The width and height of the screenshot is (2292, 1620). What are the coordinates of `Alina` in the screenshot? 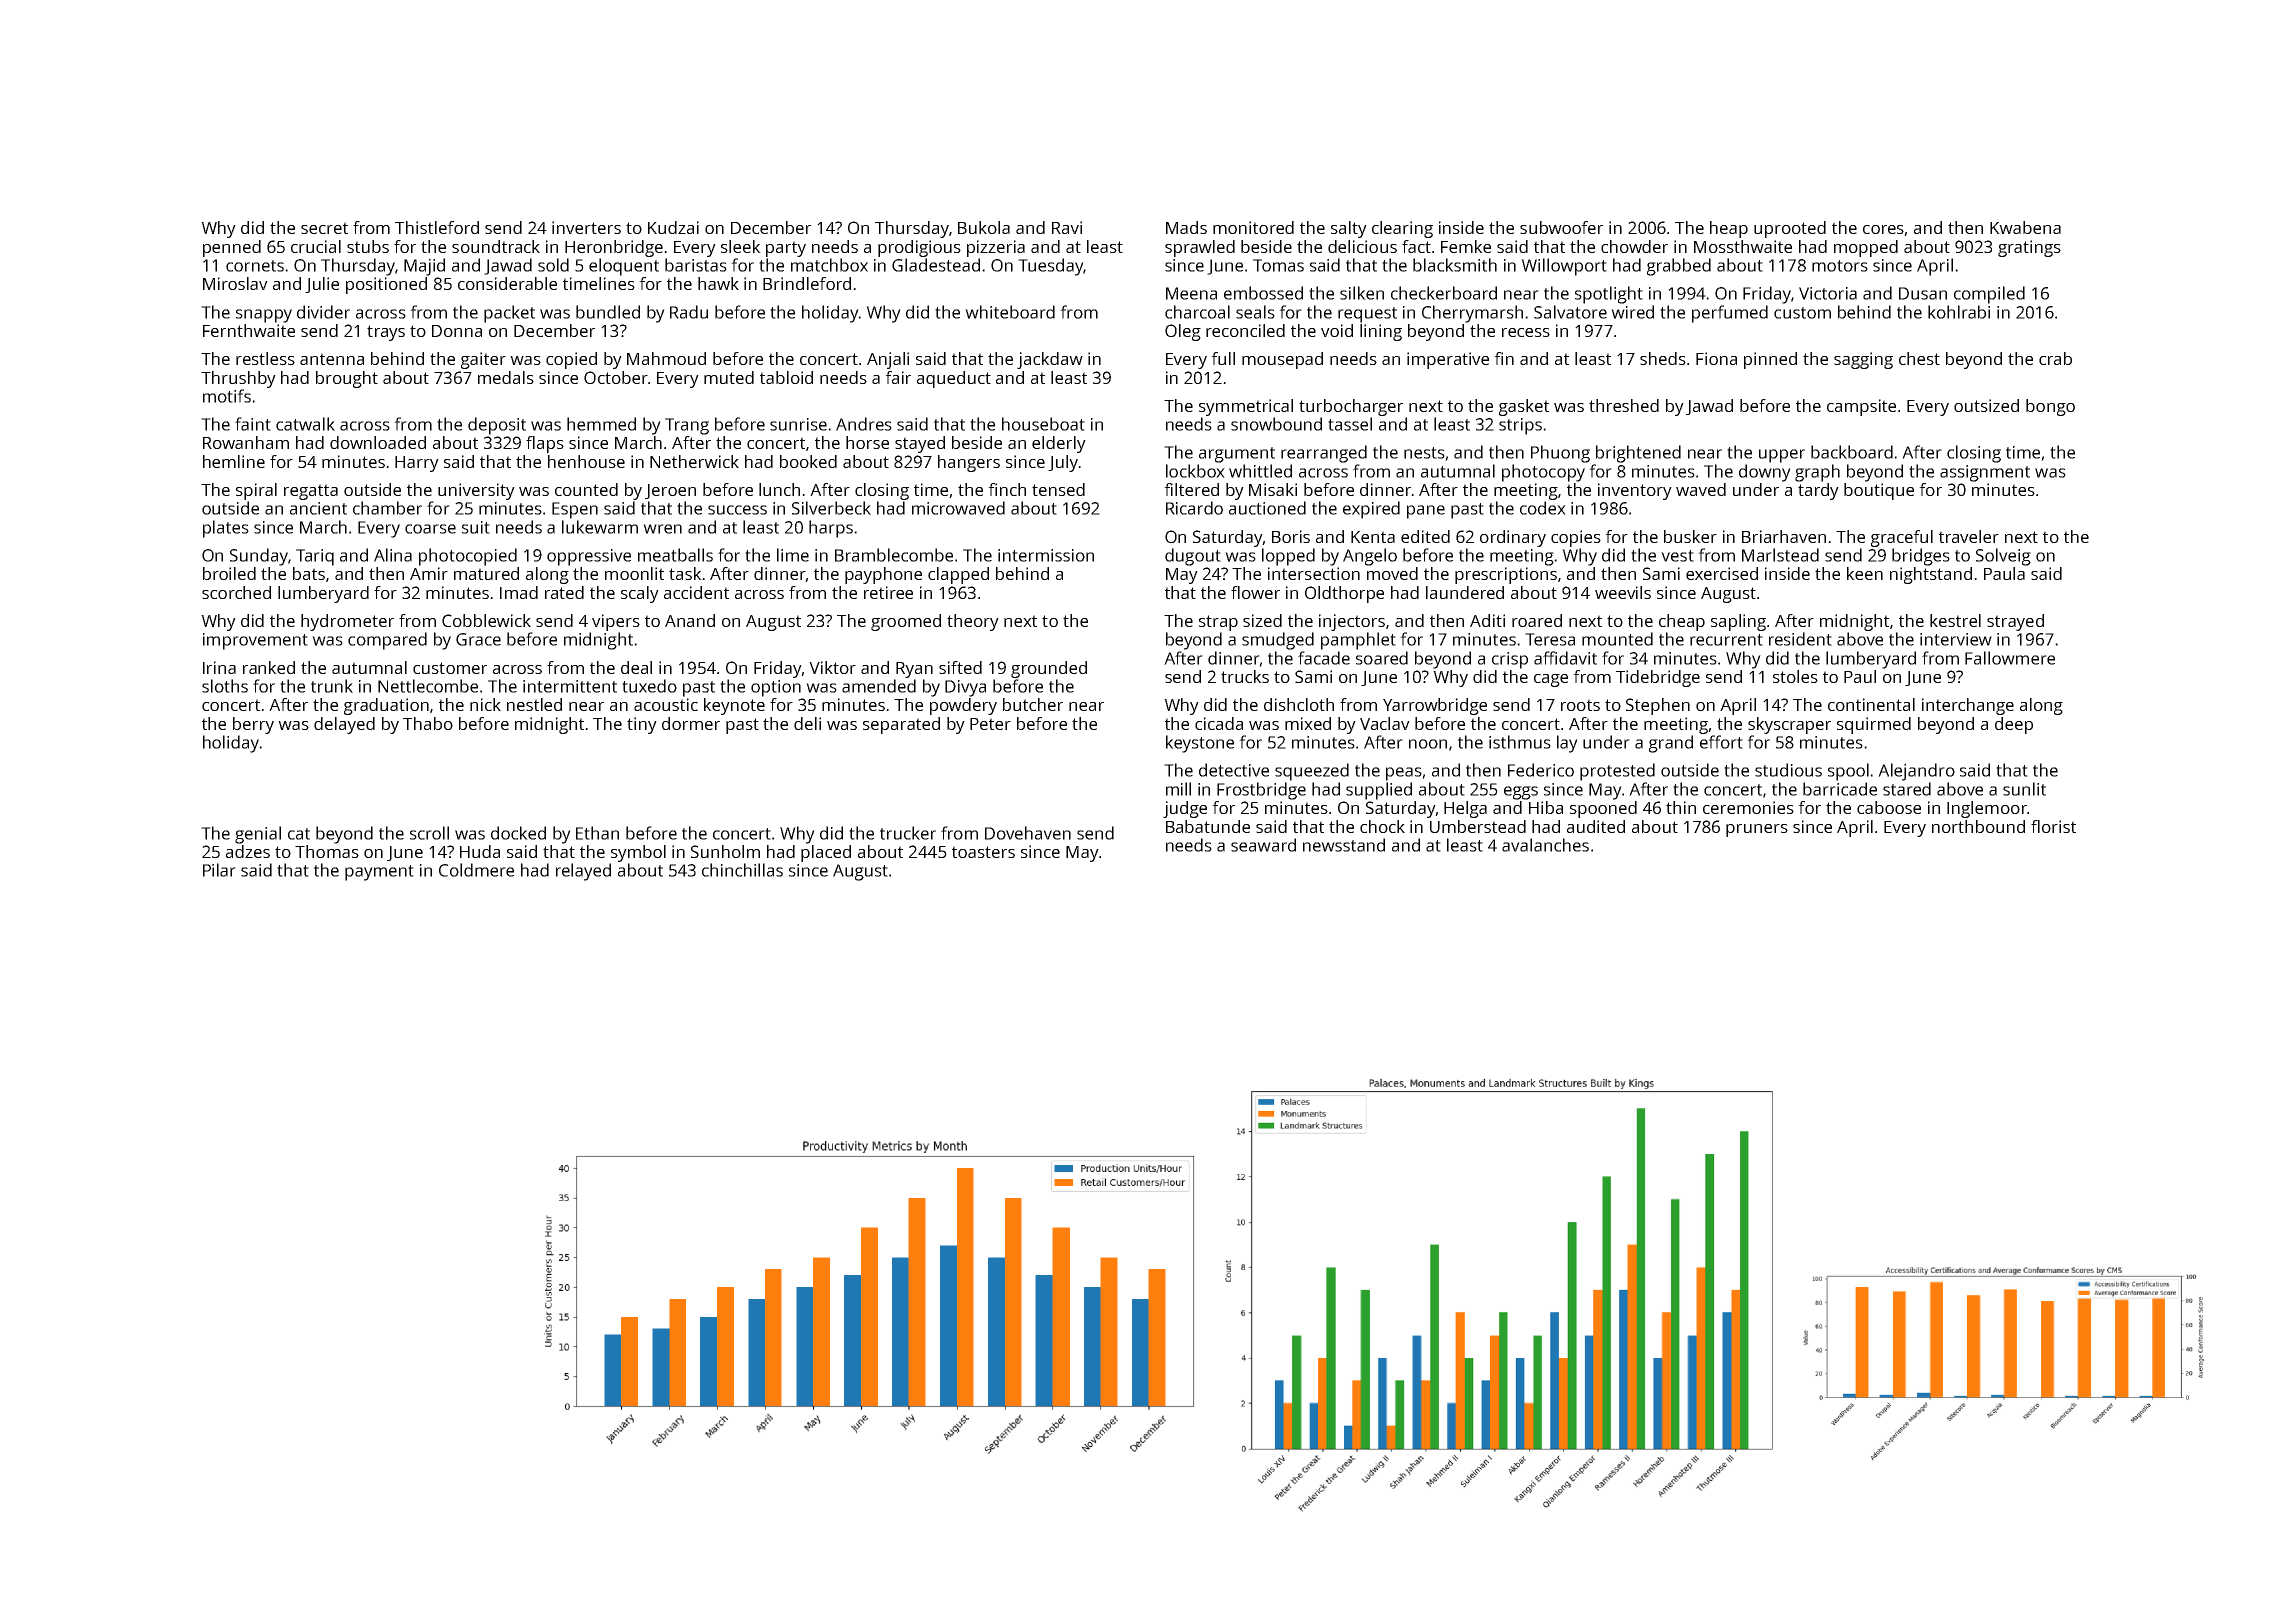 It's located at (393, 555).
